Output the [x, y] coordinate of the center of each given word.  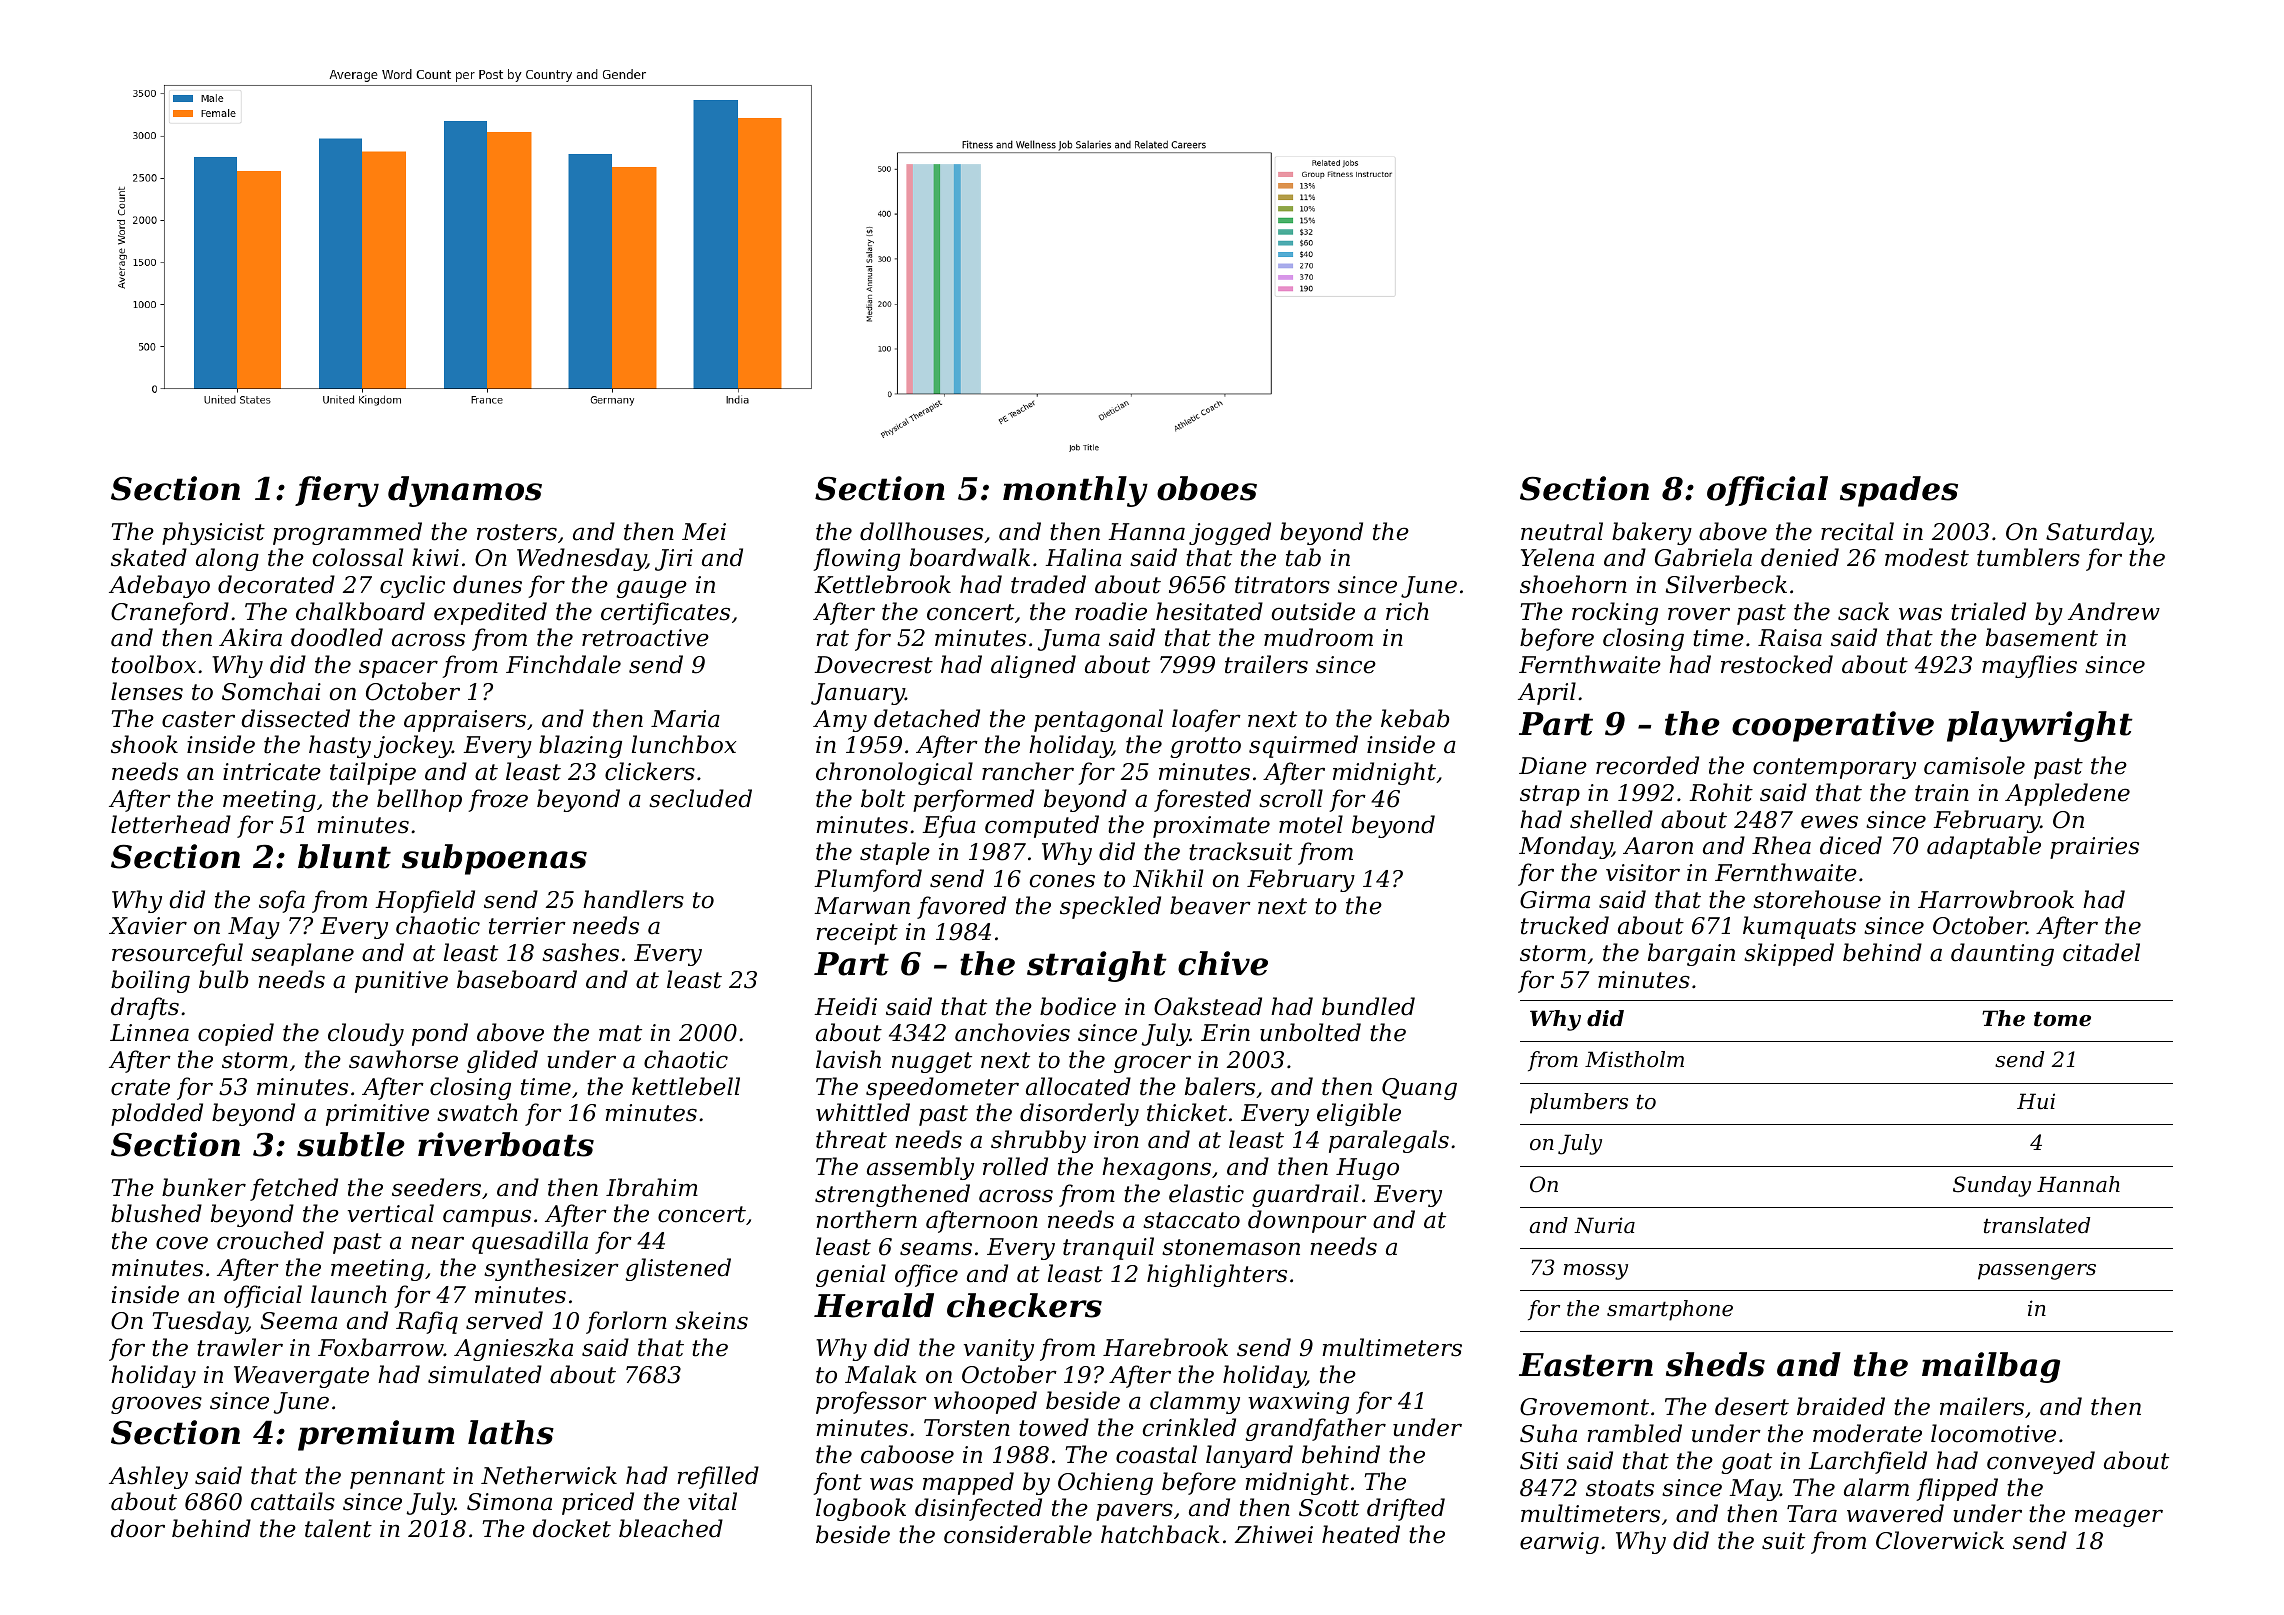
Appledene [2067, 794]
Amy [840, 721]
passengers [2037, 1272]
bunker [204, 1187]
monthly [1075, 491]
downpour [1307, 1221]
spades [1899, 491]
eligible [1359, 1114]
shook [144, 744]
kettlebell [686, 1086]
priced [598, 1503]
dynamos [465, 491]
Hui [2036, 1101]
